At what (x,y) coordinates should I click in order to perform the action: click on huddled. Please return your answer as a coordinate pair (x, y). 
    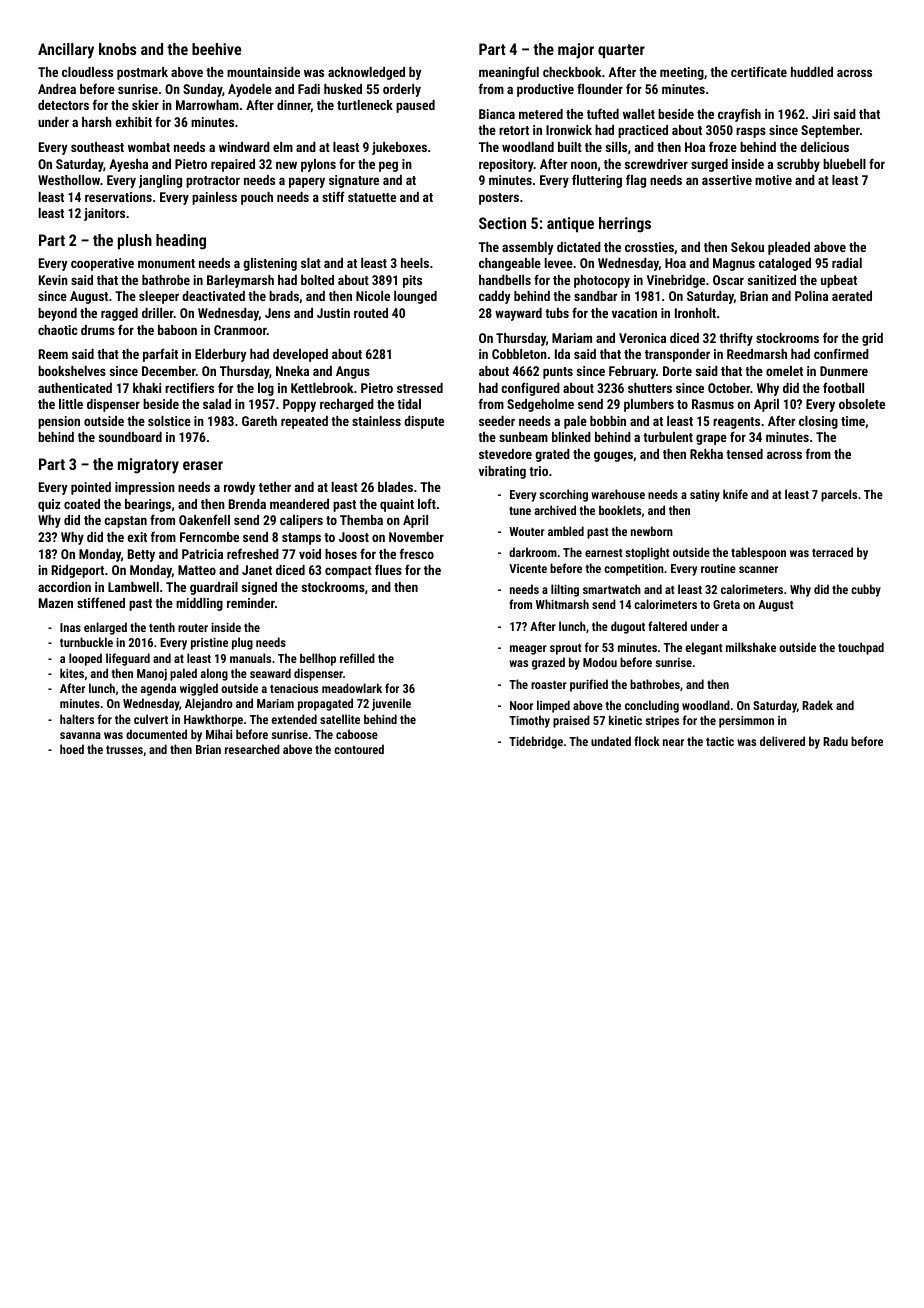
    Looking at the image, I should click on (812, 72).
